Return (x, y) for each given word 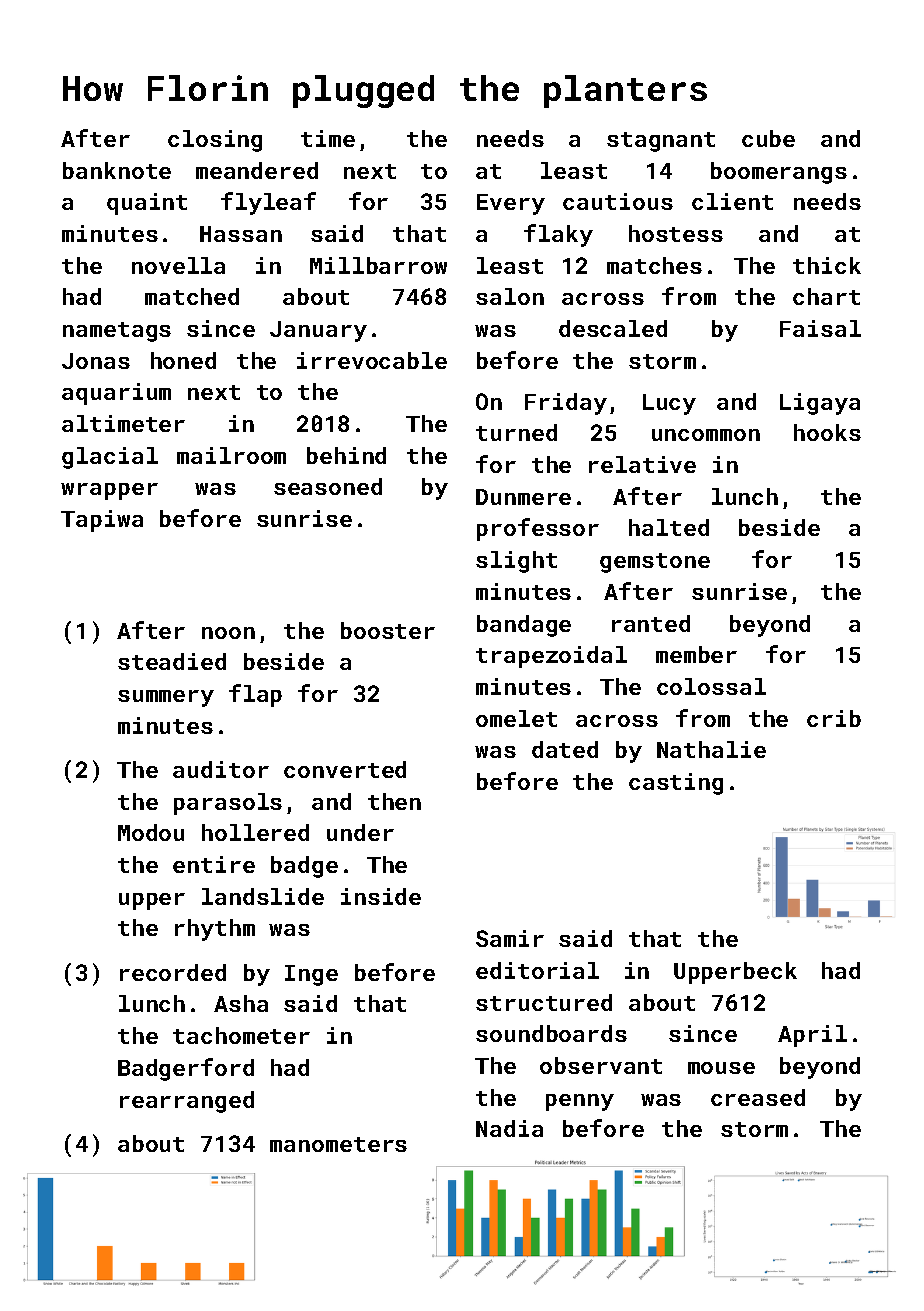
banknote (117, 170)
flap (255, 695)
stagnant (661, 142)
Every (511, 204)
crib (834, 718)
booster (388, 630)
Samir (510, 938)
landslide (263, 896)
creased (758, 1097)
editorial (537, 970)
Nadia (509, 1128)
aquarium (116, 394)
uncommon (706, 435)
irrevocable (372, 360)
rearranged (187, 1102)
